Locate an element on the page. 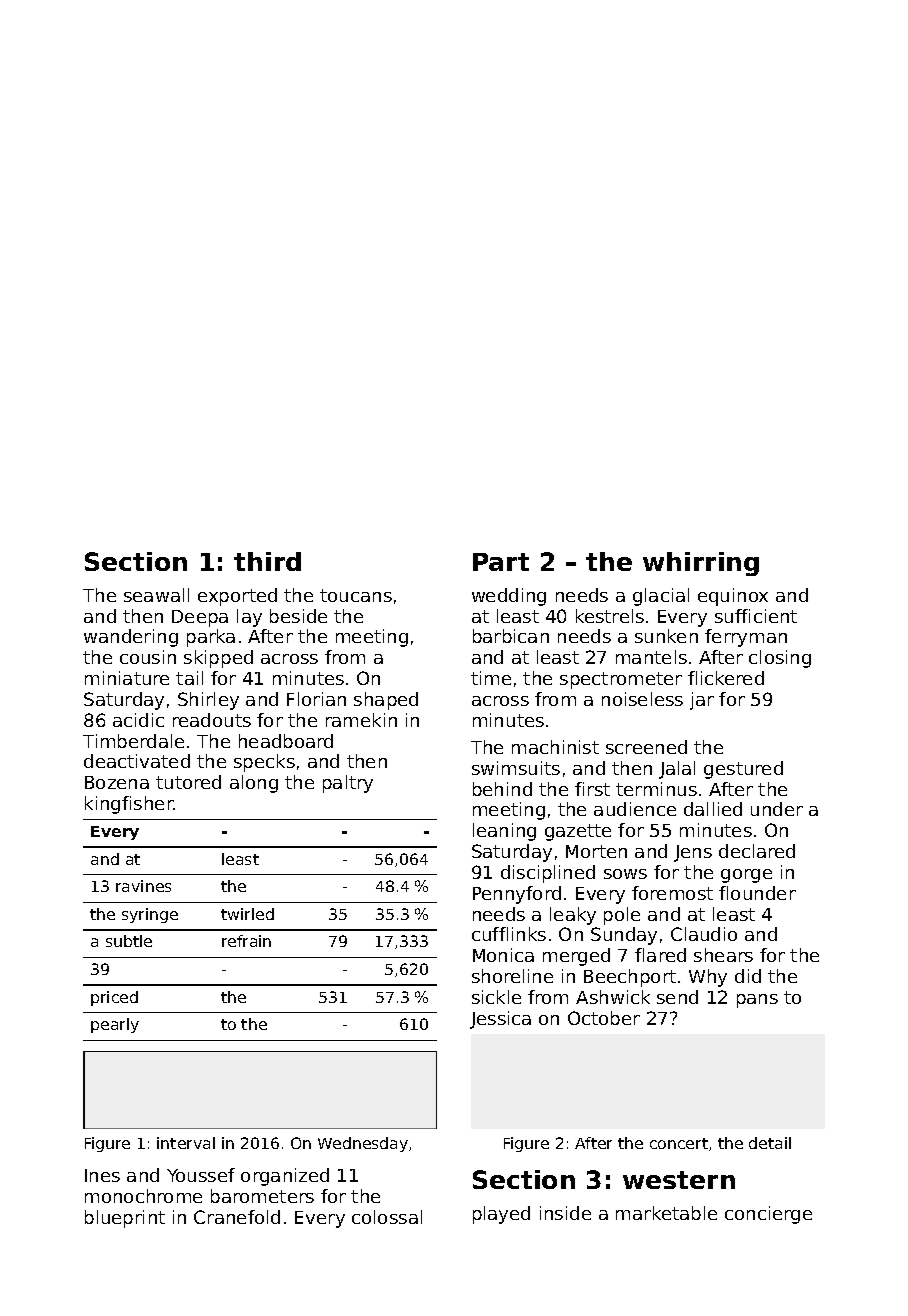 This page has height=1316, width=908. syringe is located at coordinates (150, 915).
